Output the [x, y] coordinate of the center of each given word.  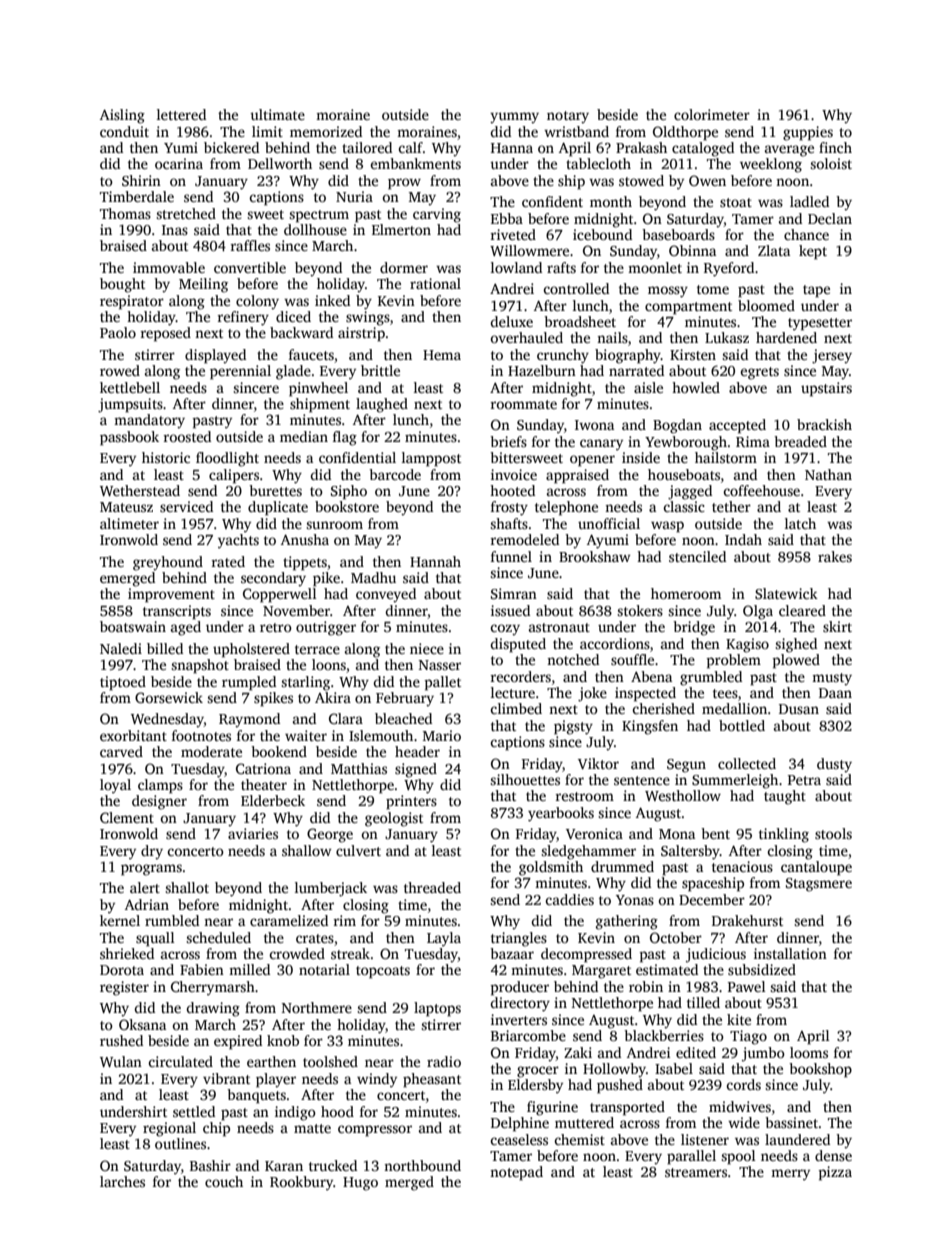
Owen [707, 180]
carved [121, 751]
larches [122, 1181]
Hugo [360, 1184]
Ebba [507, 218]
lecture [513, 692]
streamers [696, 1172]
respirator [132, 302]
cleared [802, 610]
